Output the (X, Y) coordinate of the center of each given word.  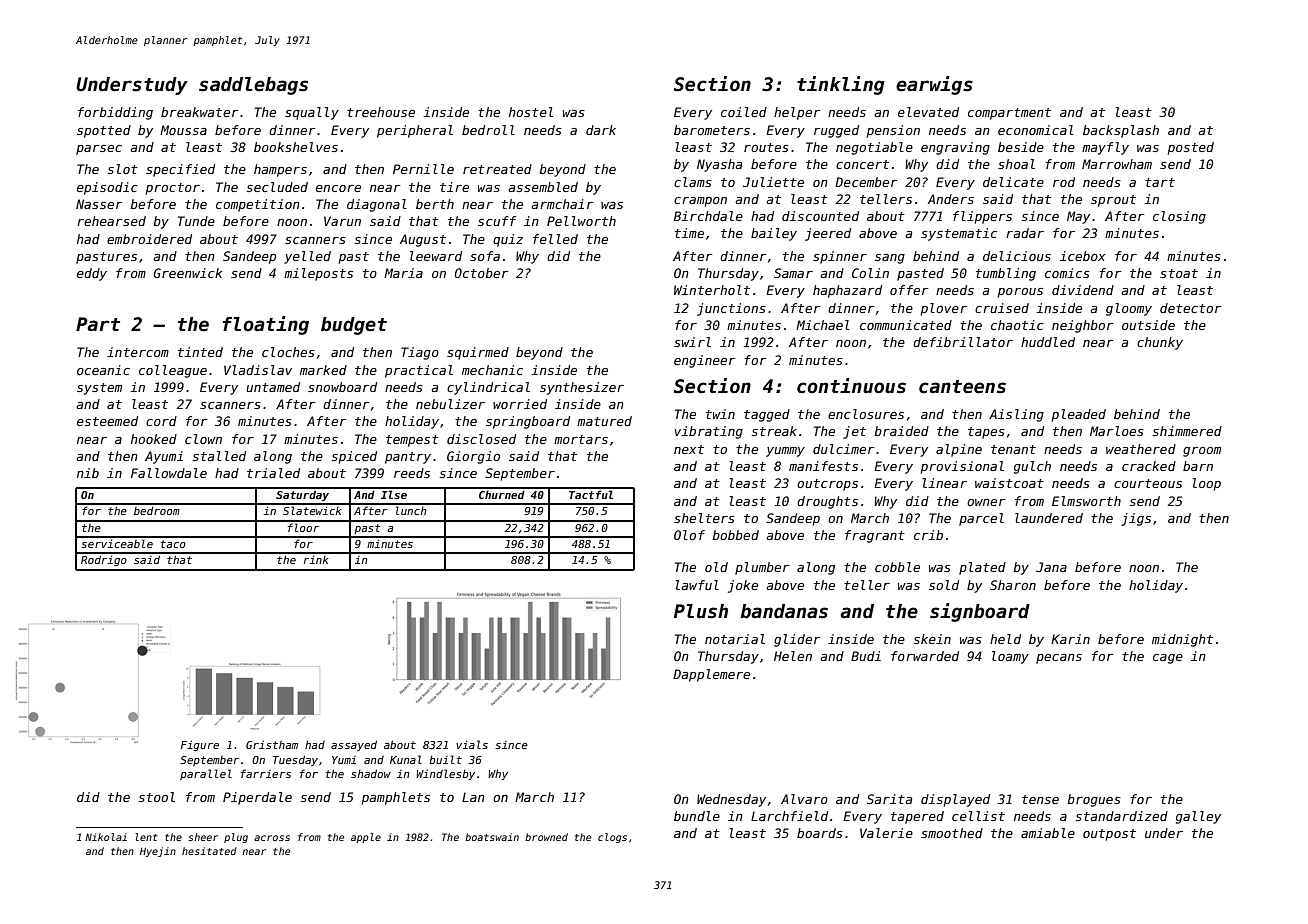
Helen (793, 656)
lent (146, 837)
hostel (531, 112)
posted (1191, 148)
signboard (980, 612)
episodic (107, 188)
